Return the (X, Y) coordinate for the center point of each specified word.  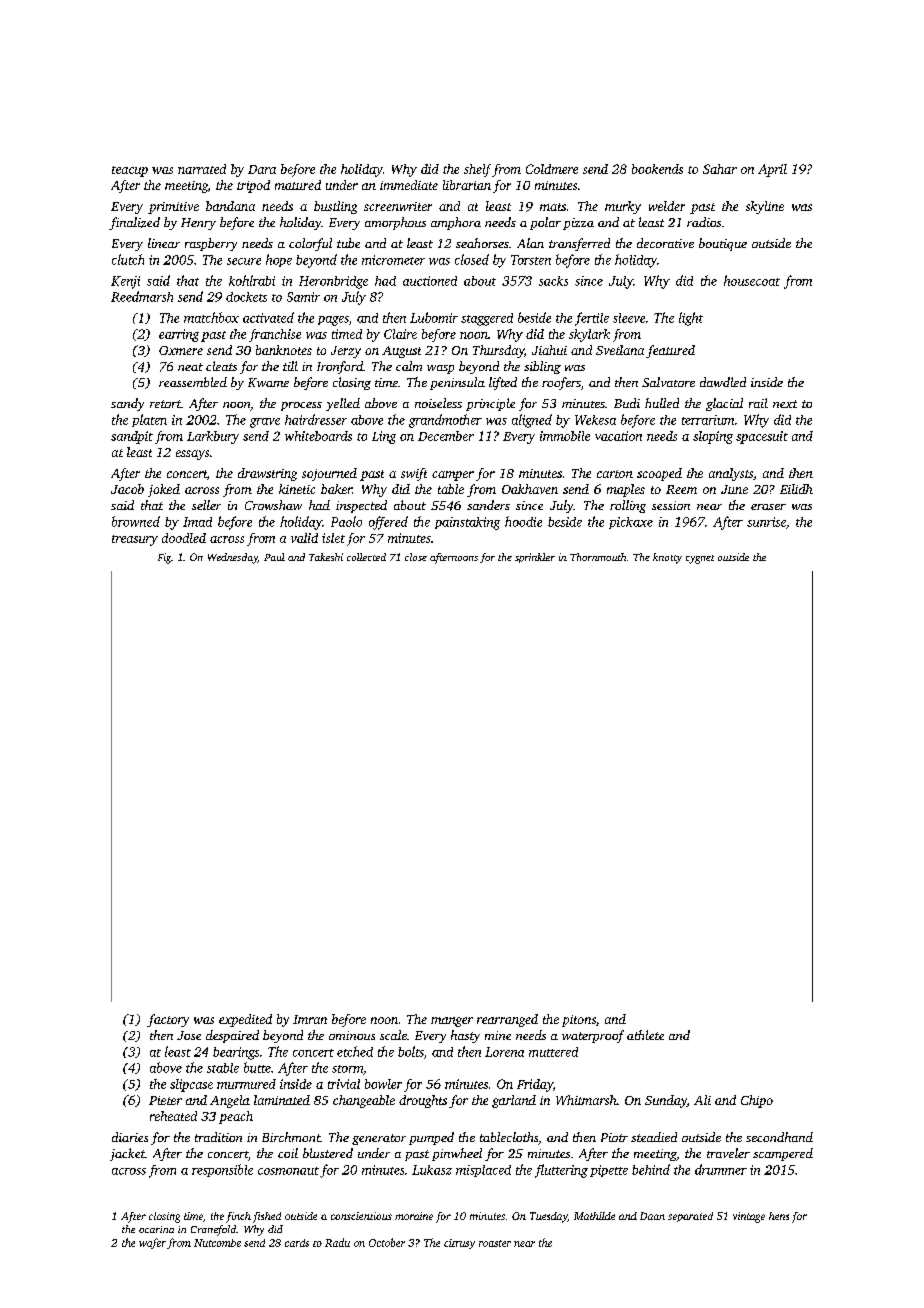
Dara (262, 169)
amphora (456, 223)
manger (452, 1022)
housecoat (752, 280)
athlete (645, 1035)
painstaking (467, 523)
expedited (245, 1020)
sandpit (132, 437)
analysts (731, 474)
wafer (152, 1243)
